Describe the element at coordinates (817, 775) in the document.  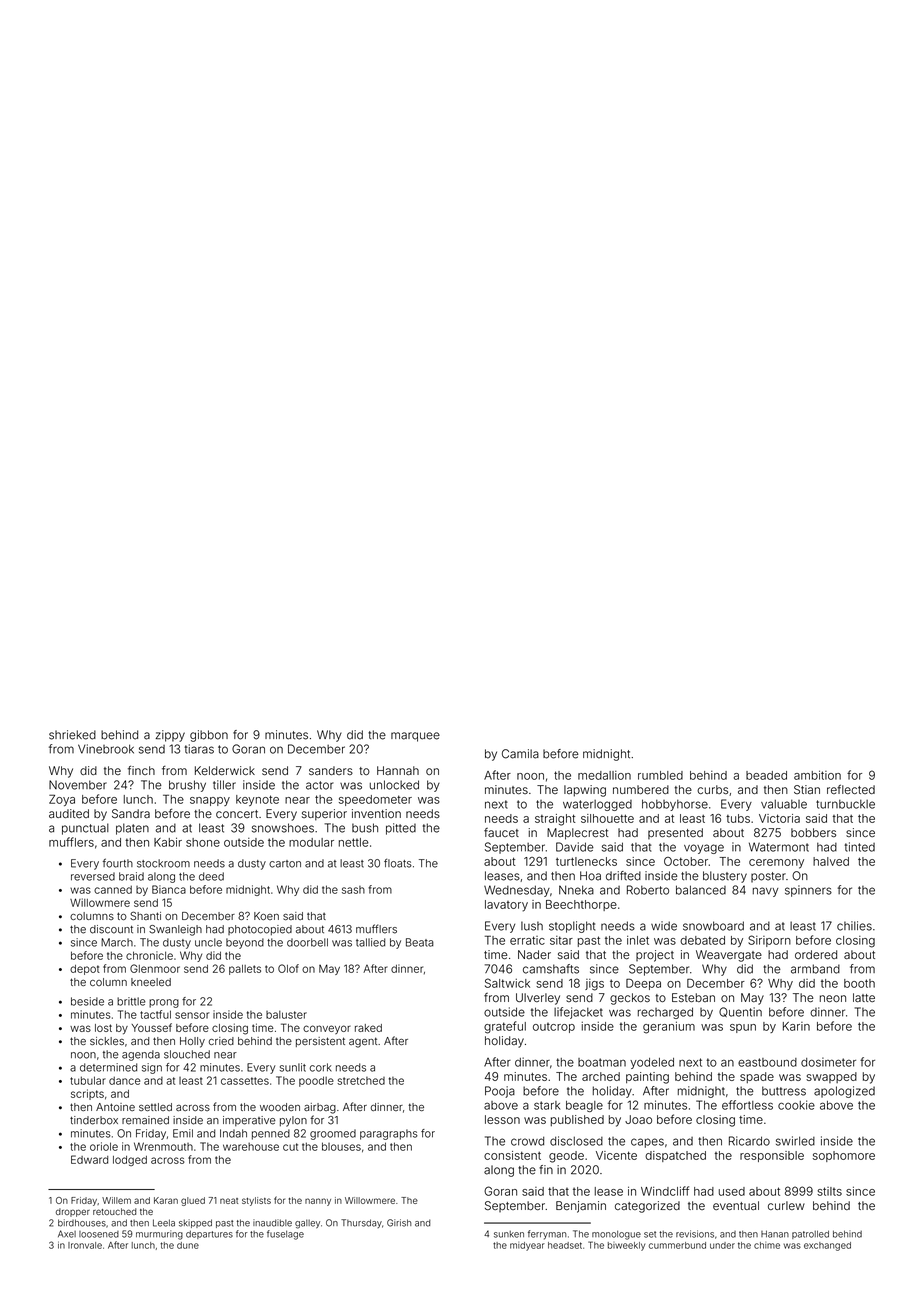
I see `ambition` at that location.
